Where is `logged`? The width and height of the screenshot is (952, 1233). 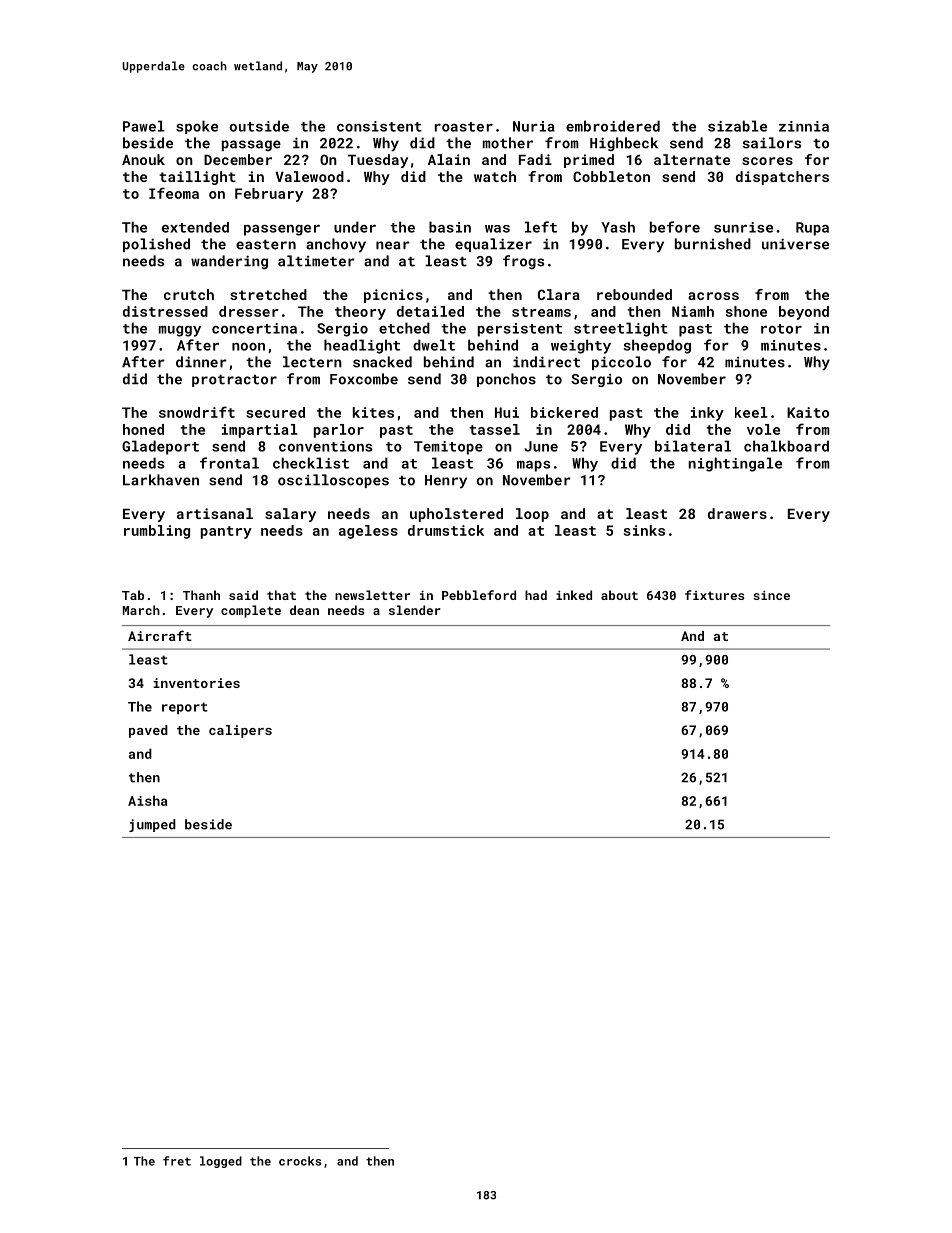 logged is located at coordinates (221, 1162).
